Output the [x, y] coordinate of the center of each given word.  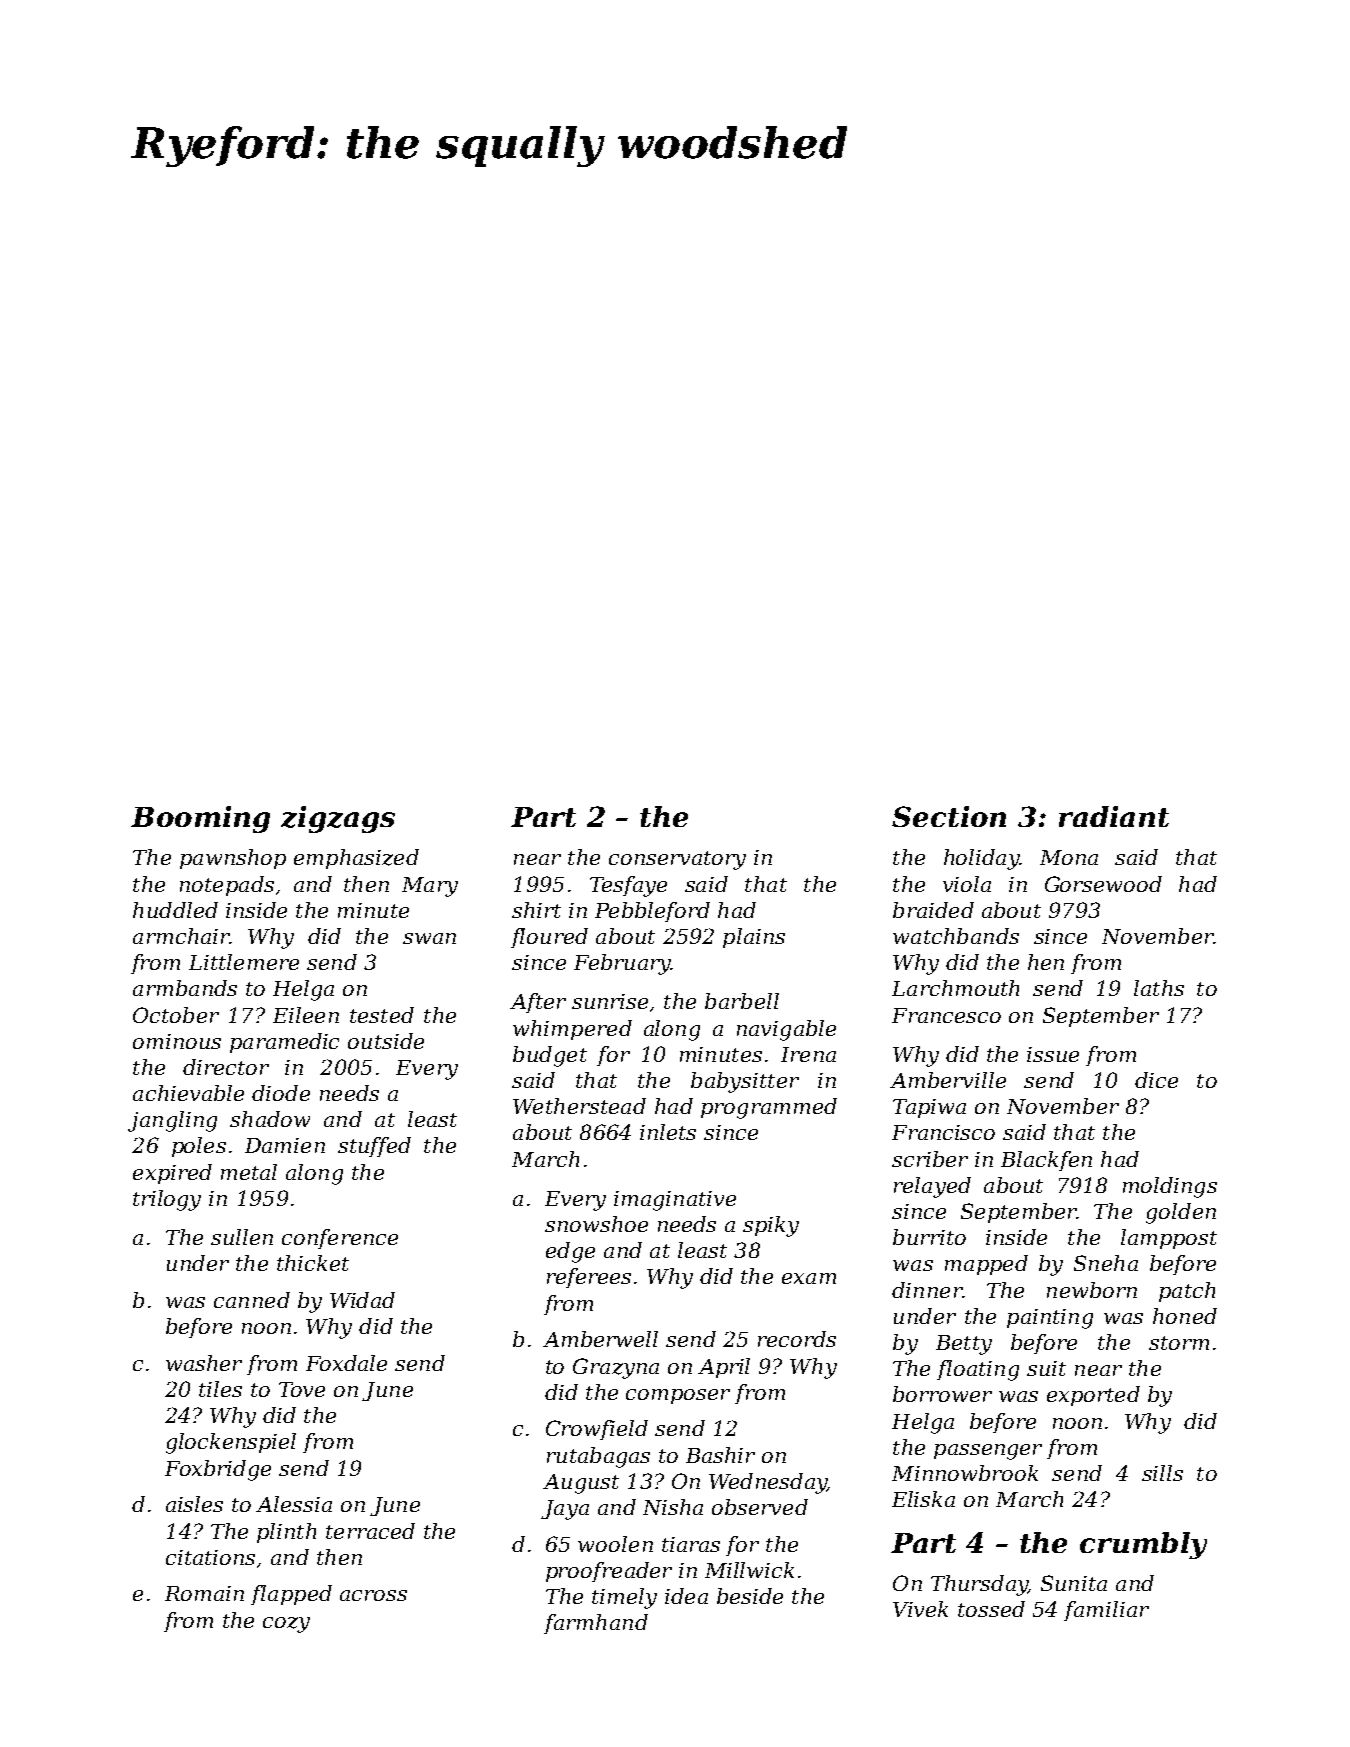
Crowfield [597, 1430]
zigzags [338, 819]
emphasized [356, 859]
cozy [286, 1625]
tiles [220, 1389]
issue [1053, 1054]
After [538, 1003]
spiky [771, 1226]
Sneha [1106, 1263]
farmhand [596, 1624]
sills [1162, 1473]
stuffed [374, 1147]
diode [281, 1093]
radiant [1114, 816]
